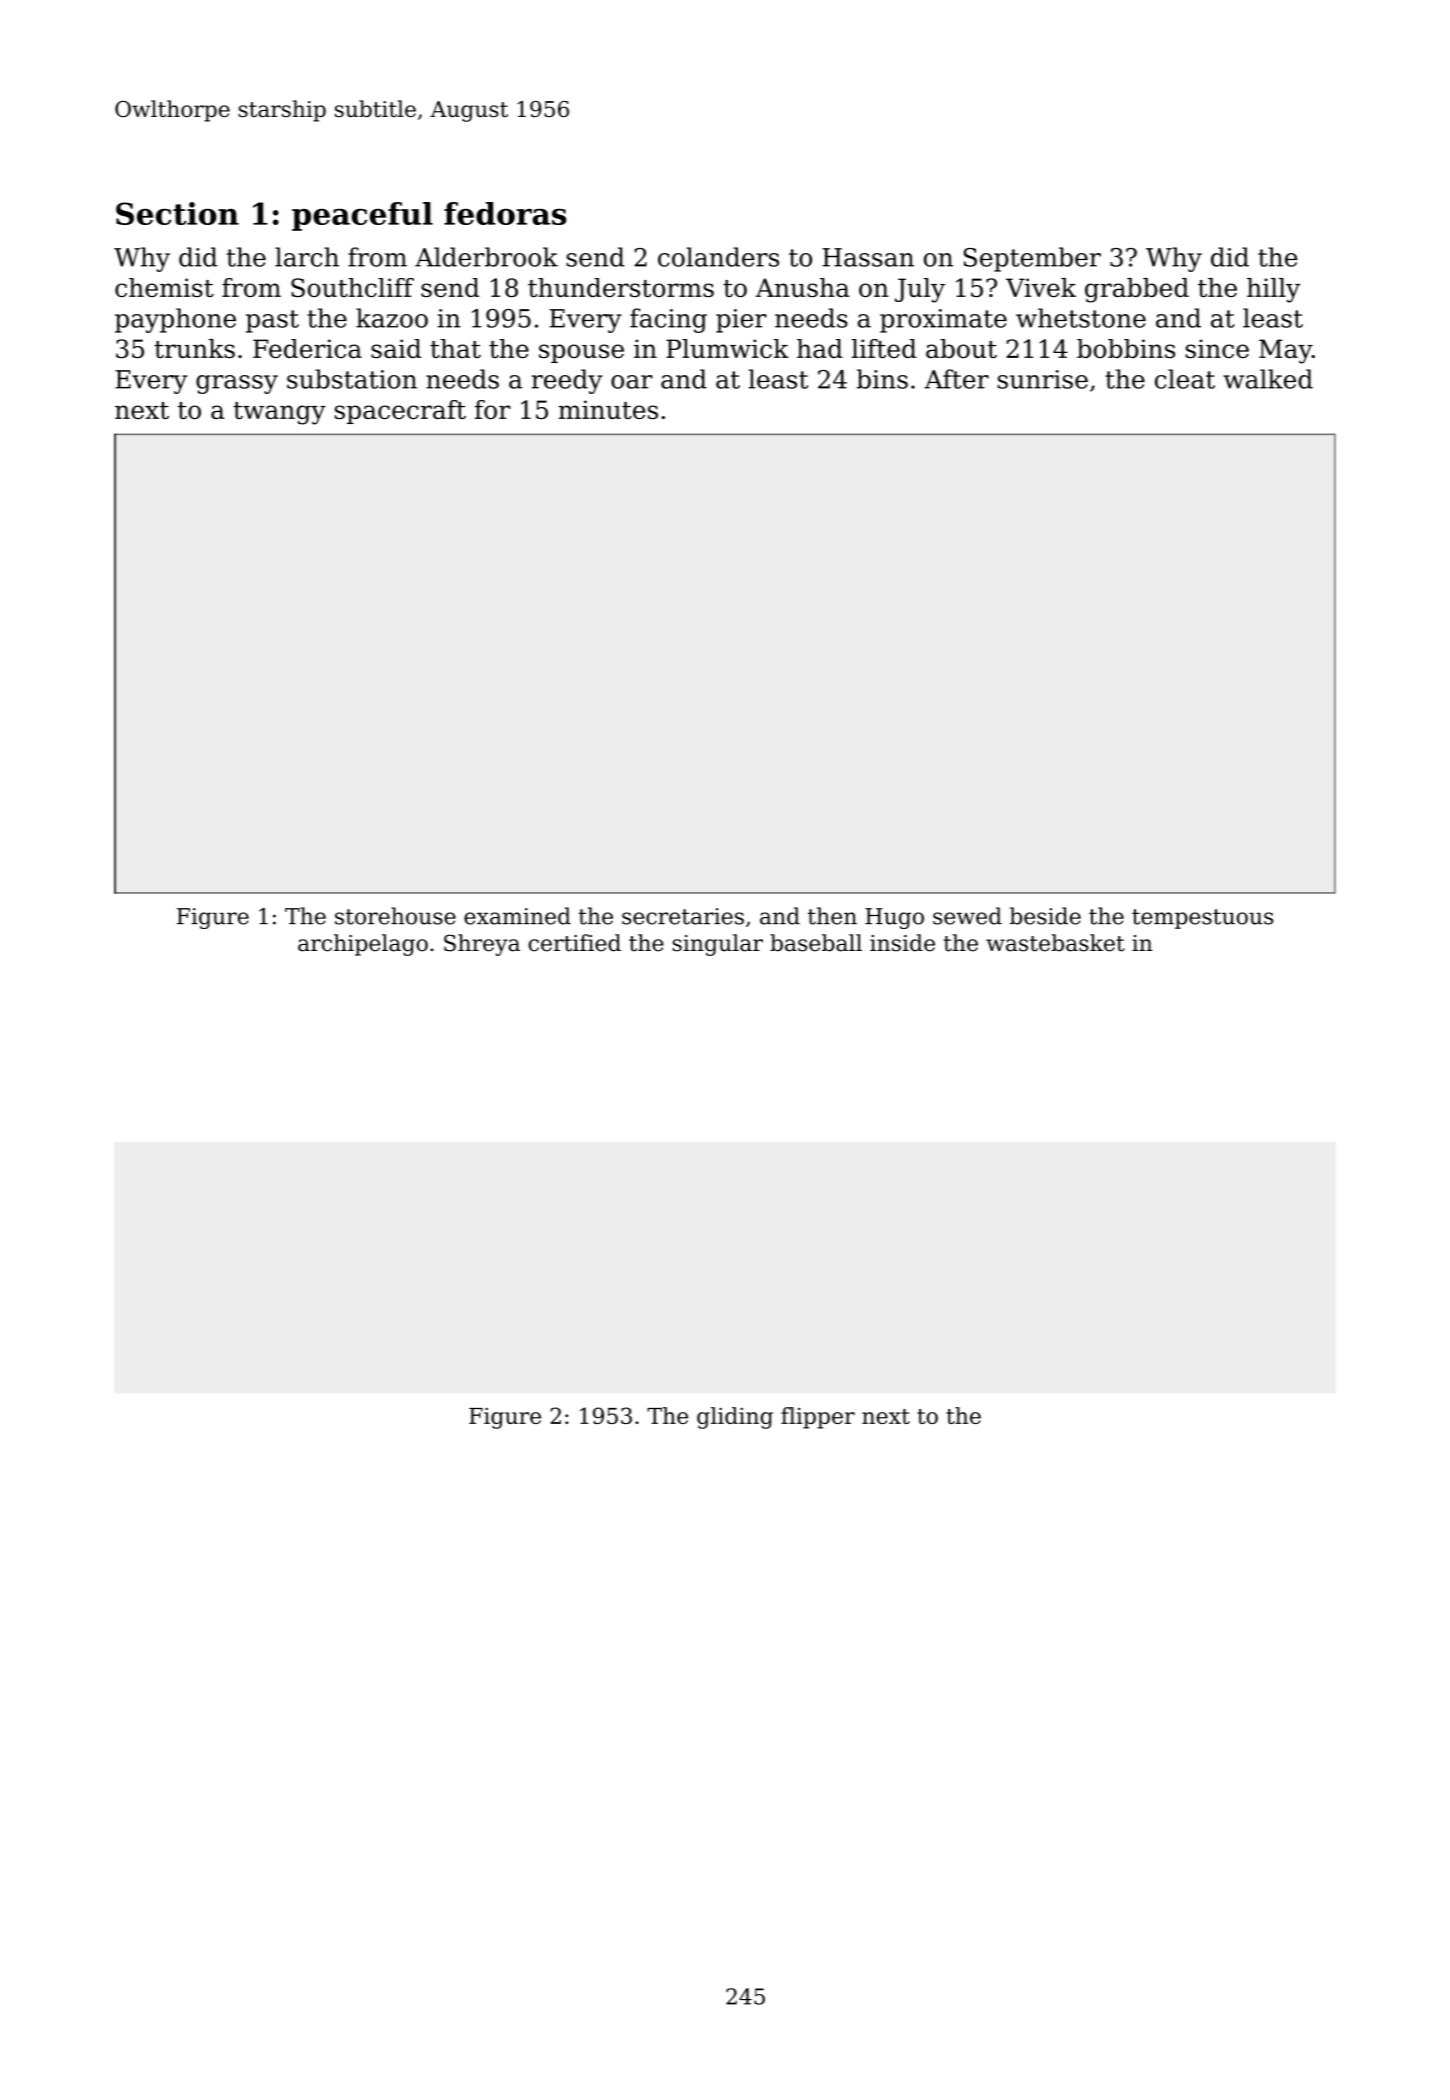  I want to click on minutes, so click(608, 409).
